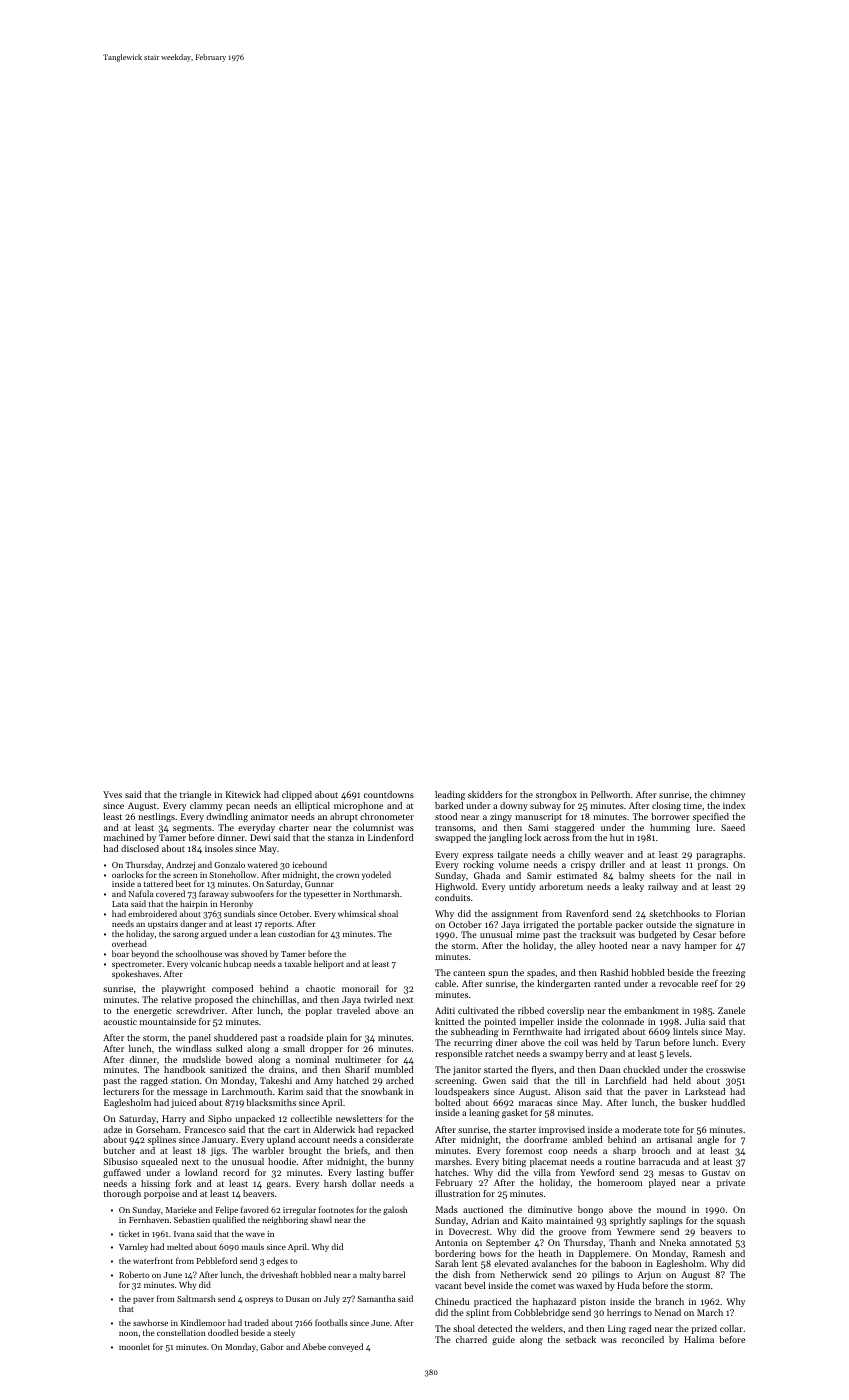  I want to click on assignment, so click(515, 914).
